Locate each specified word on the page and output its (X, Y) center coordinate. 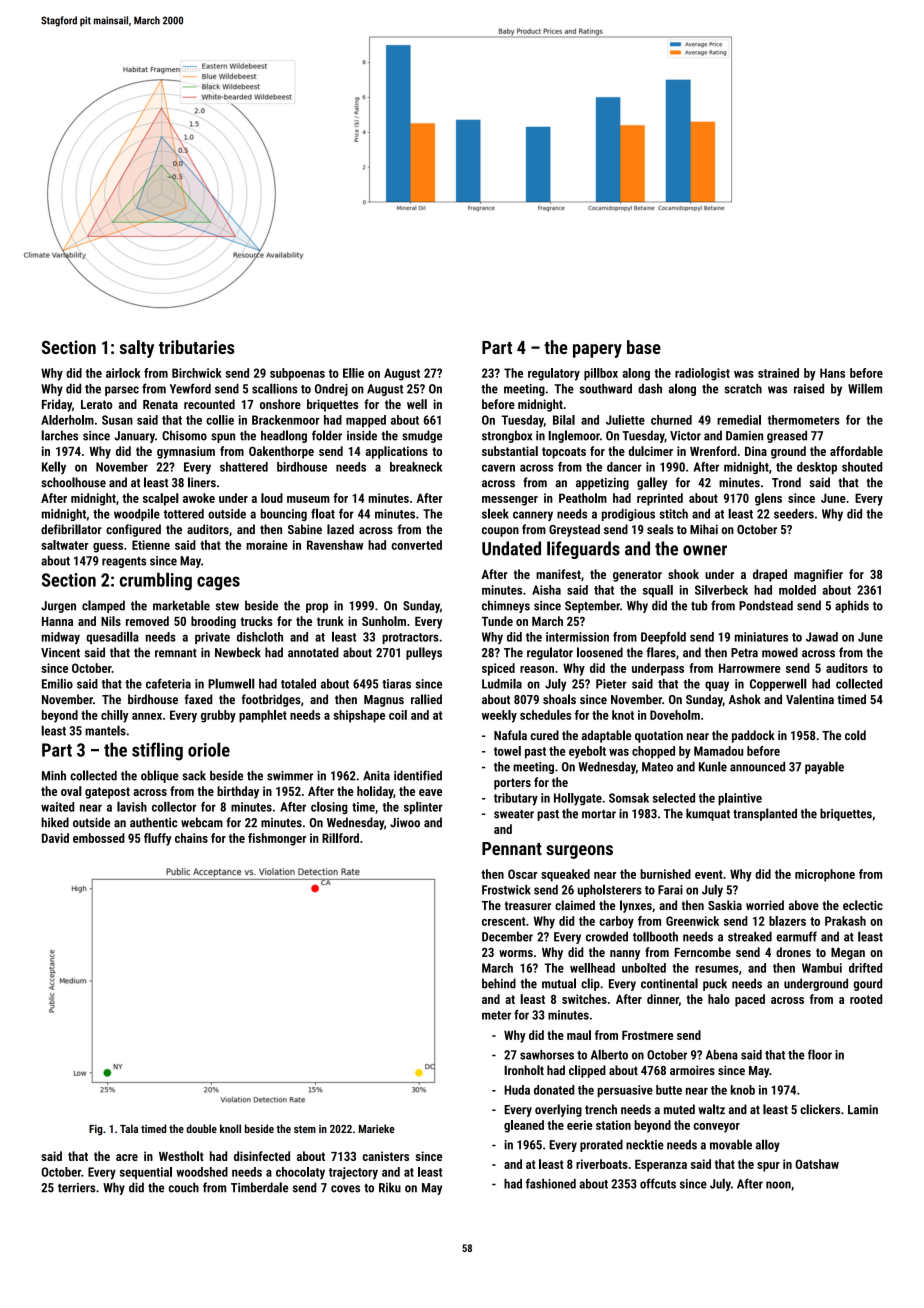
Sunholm (384, 621)
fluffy (158, 839)
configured (133, 530)
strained (778, 373)
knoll (230, 1128)
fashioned (551, 1183)
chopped (653, 752)
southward (606, 388)
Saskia (725, 905)
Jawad (822, 637)
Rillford (340, 838)
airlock (123, 373)
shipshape (359, 716)
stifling (157, 751)
